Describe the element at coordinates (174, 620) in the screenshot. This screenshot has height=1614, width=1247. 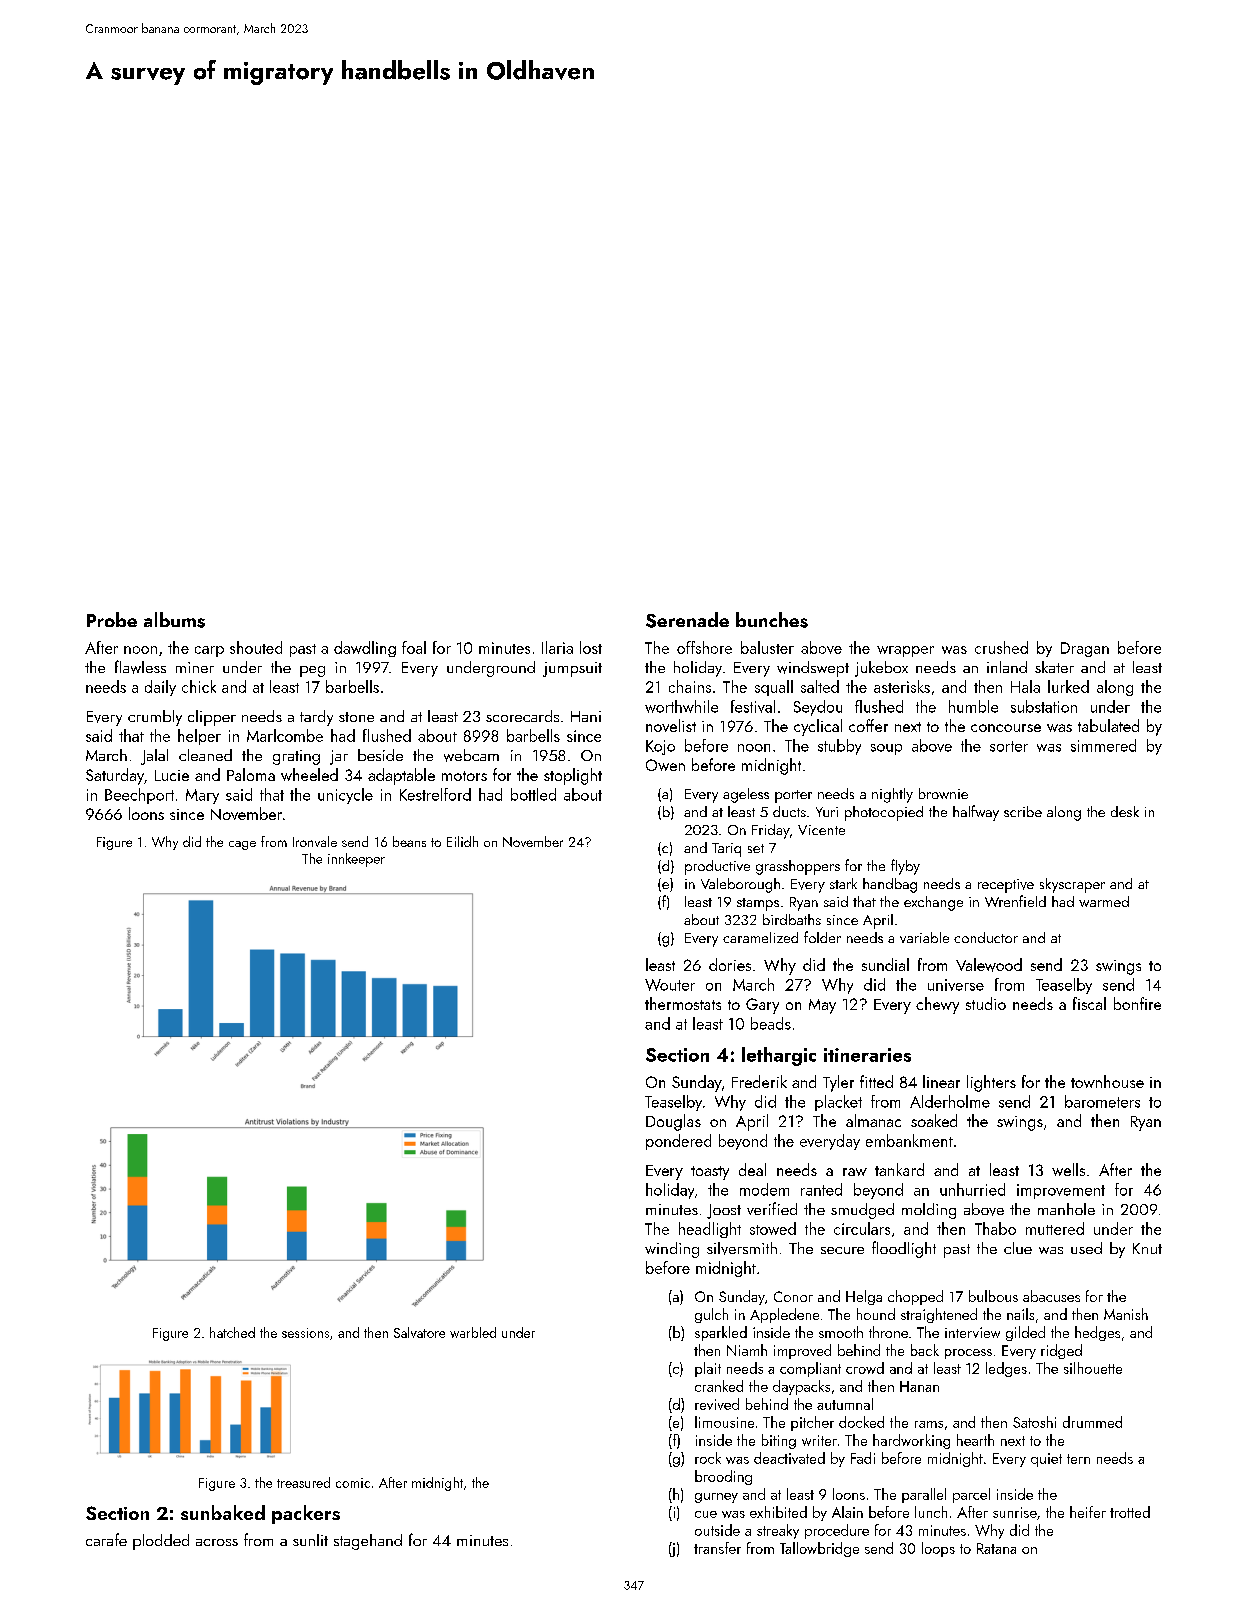
I see `albums` at that location.
